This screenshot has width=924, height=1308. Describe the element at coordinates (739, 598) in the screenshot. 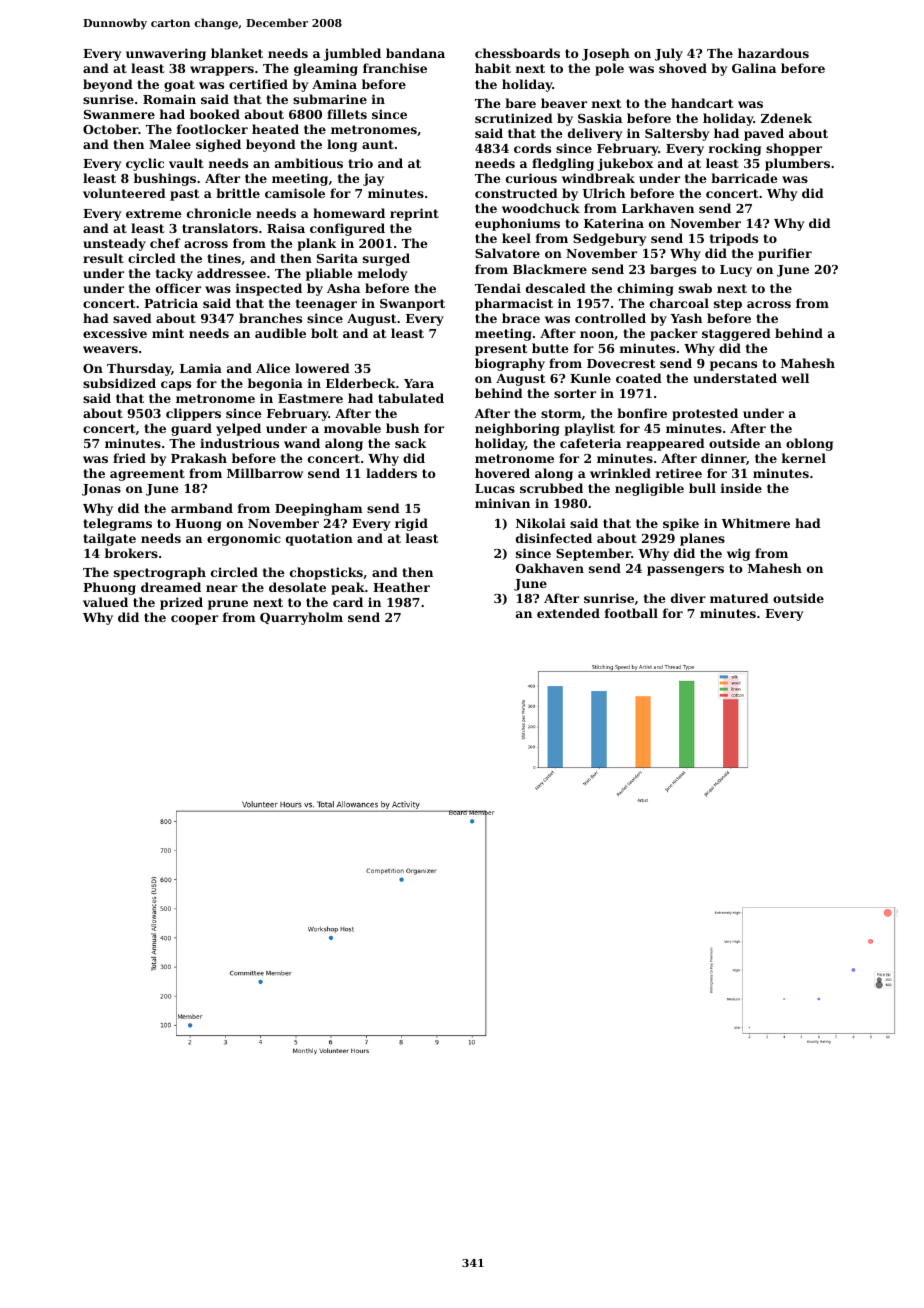

I see `matured` at that location.
